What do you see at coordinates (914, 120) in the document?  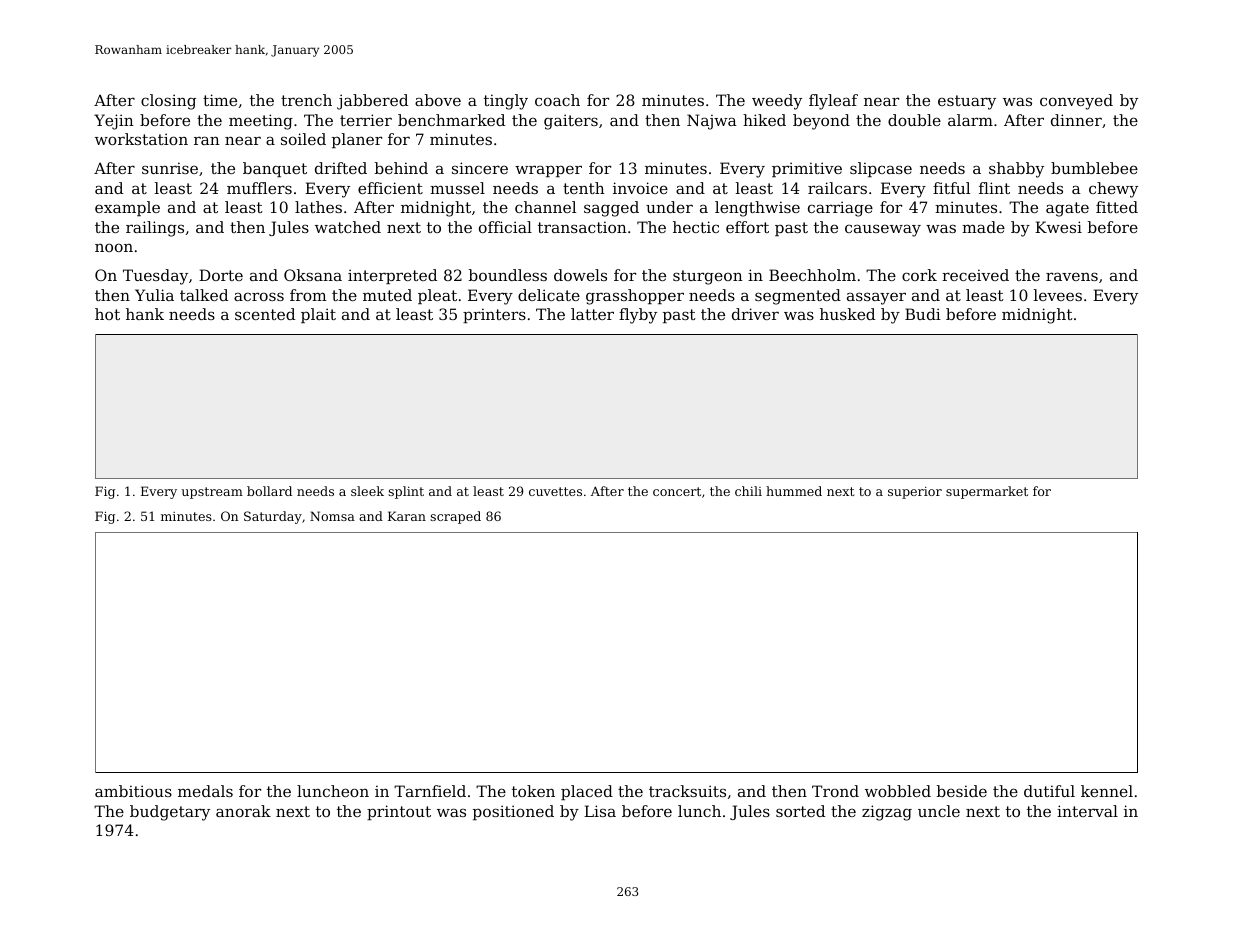 I see `double` at bounding box center [914, 120].
